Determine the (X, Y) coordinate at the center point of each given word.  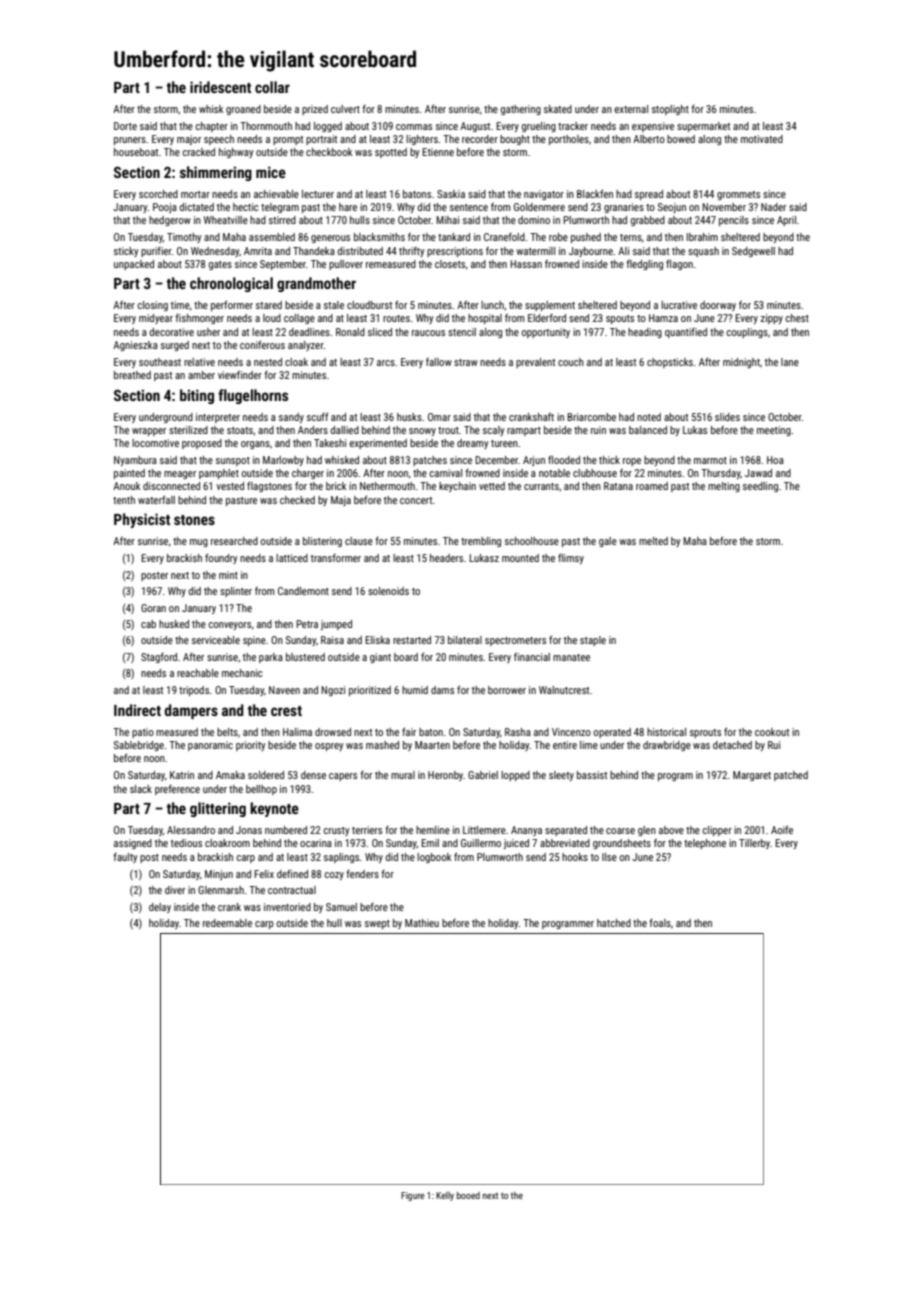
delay (160, 908)
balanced (648, 430)
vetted (492, 486)
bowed (681, 139)
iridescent (220, 87)
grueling (539, 127)
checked (297, 500)
